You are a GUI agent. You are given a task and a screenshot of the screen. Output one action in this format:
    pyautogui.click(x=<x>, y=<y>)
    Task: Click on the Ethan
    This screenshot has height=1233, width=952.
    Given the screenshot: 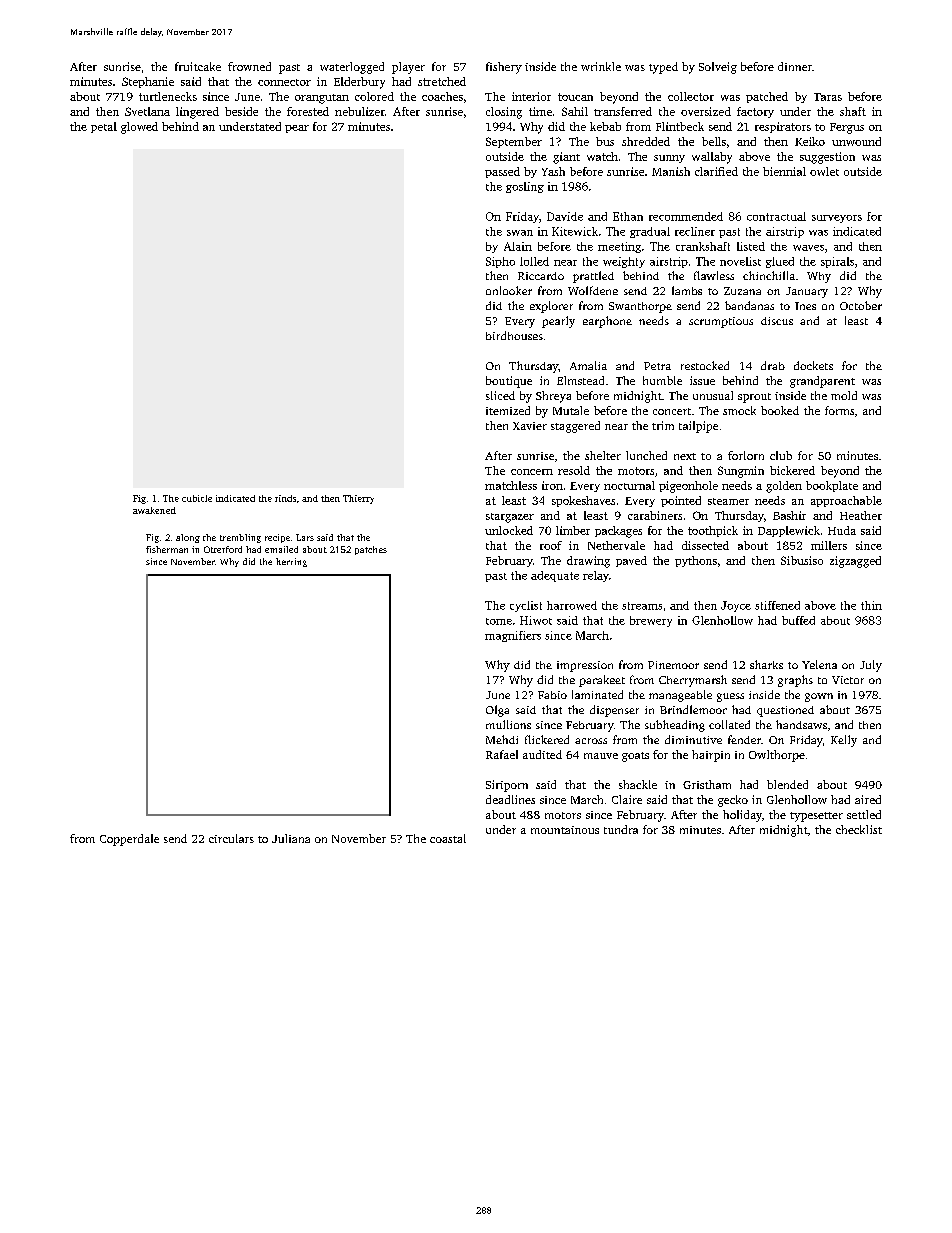 What is the action you would take?
    pyautogui.click(x=628, y=216)
